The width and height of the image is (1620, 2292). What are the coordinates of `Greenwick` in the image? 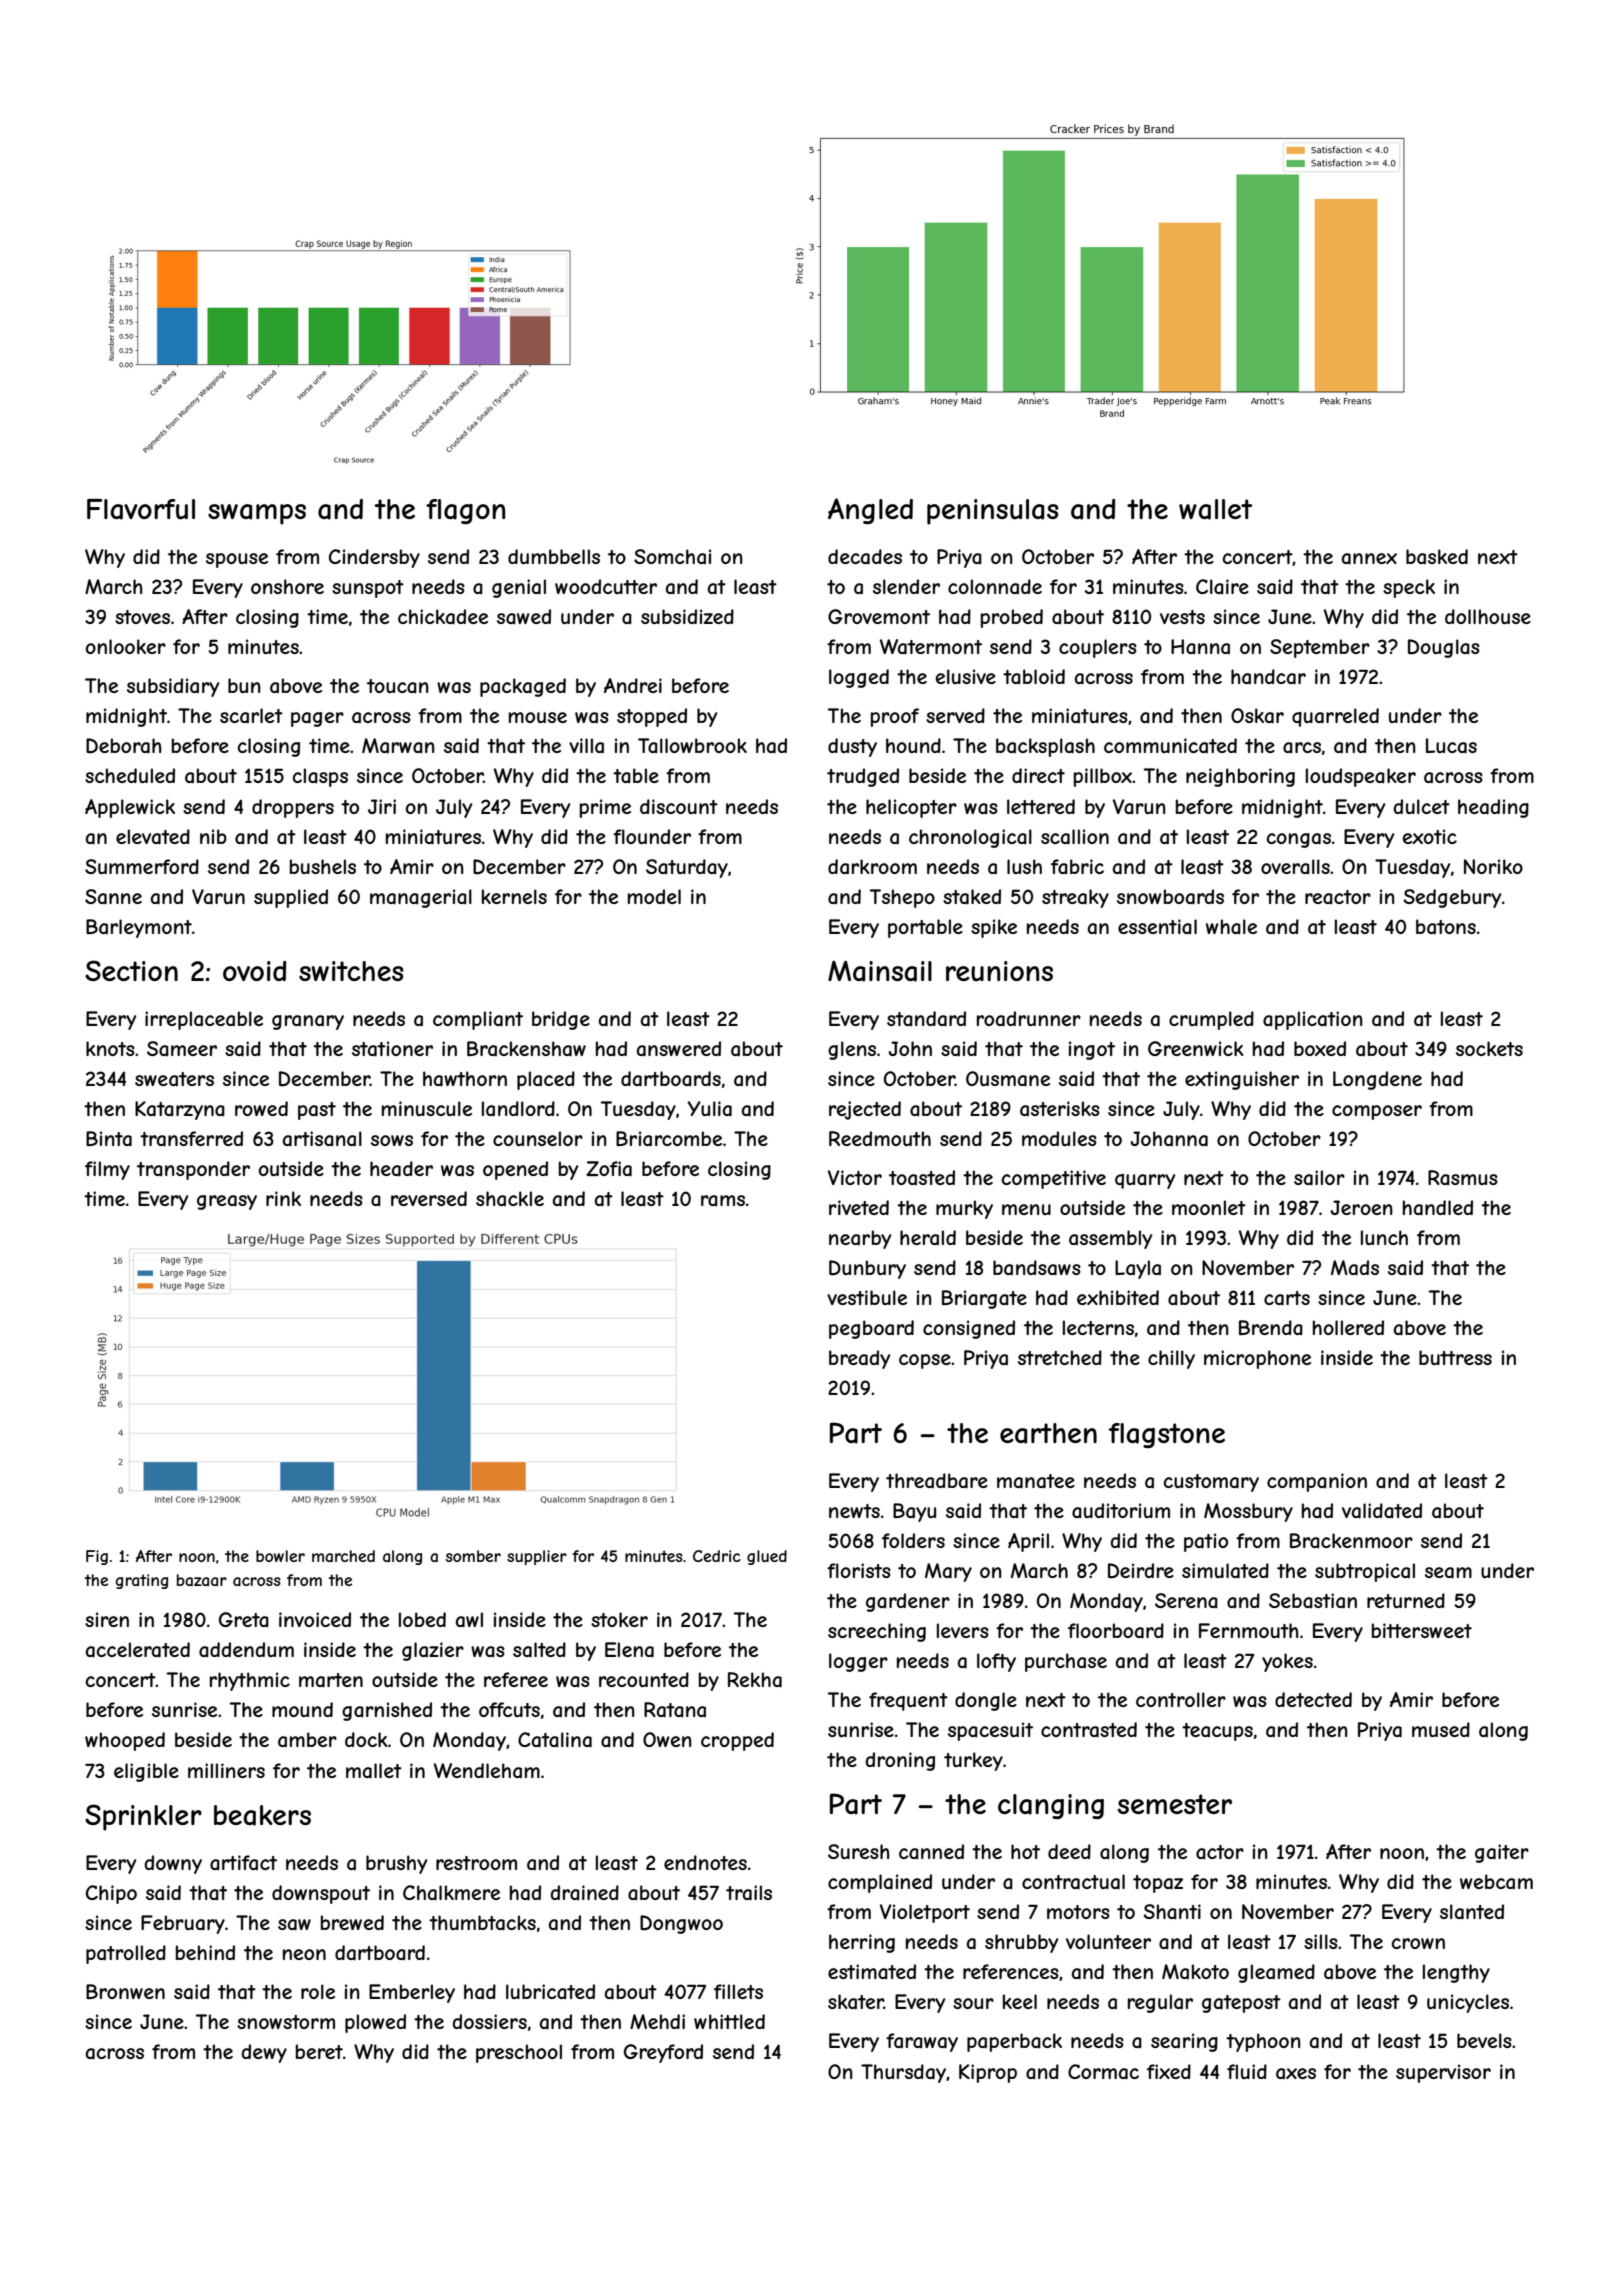 It's located at (1196, 1048).
